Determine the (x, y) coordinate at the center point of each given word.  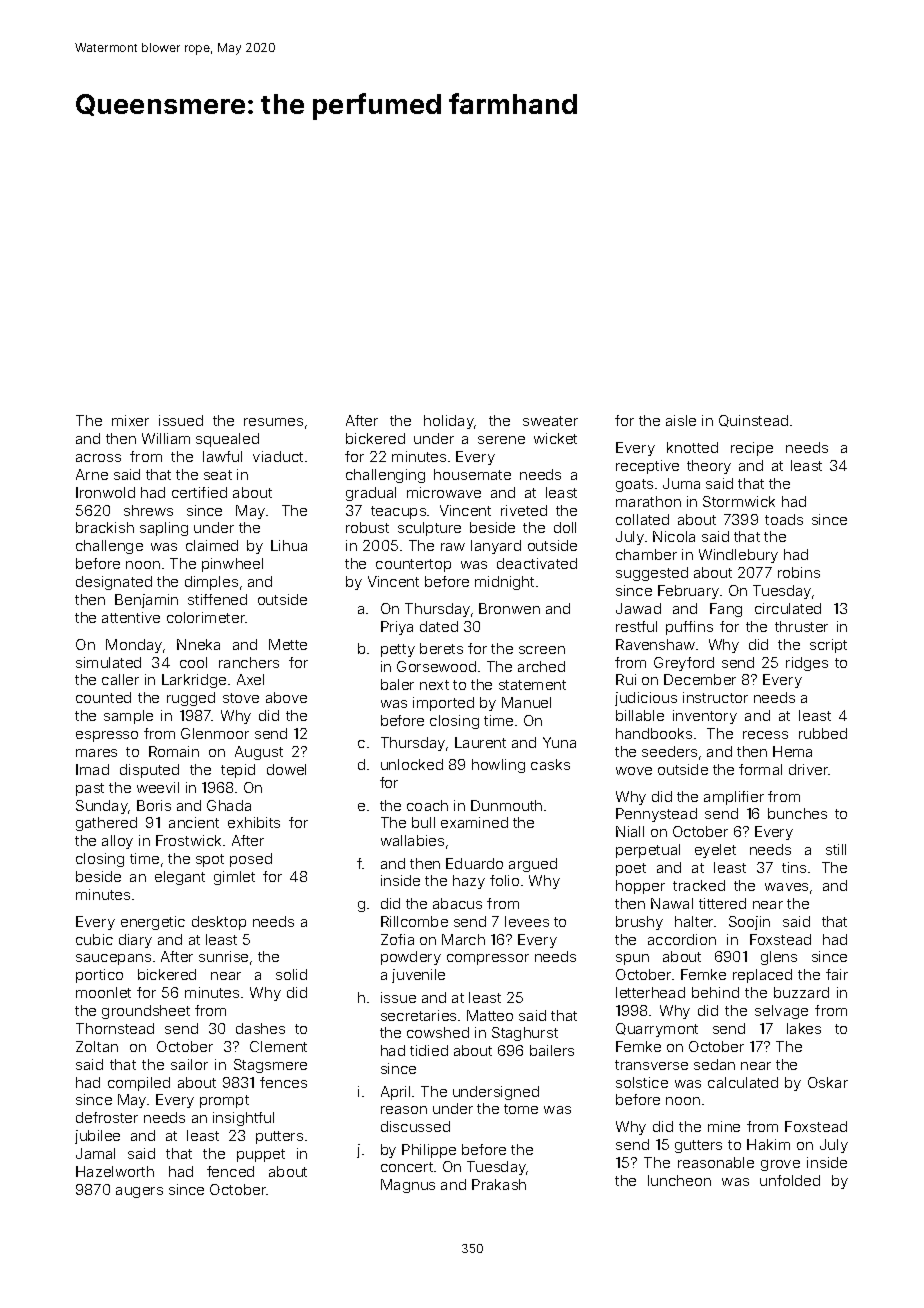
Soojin (749, 923)
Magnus (408, 1186)
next (434, 685)
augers (139, 1192)
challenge (109, 547)
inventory (705, 717)
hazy (469, 882)
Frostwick (188, 840)
